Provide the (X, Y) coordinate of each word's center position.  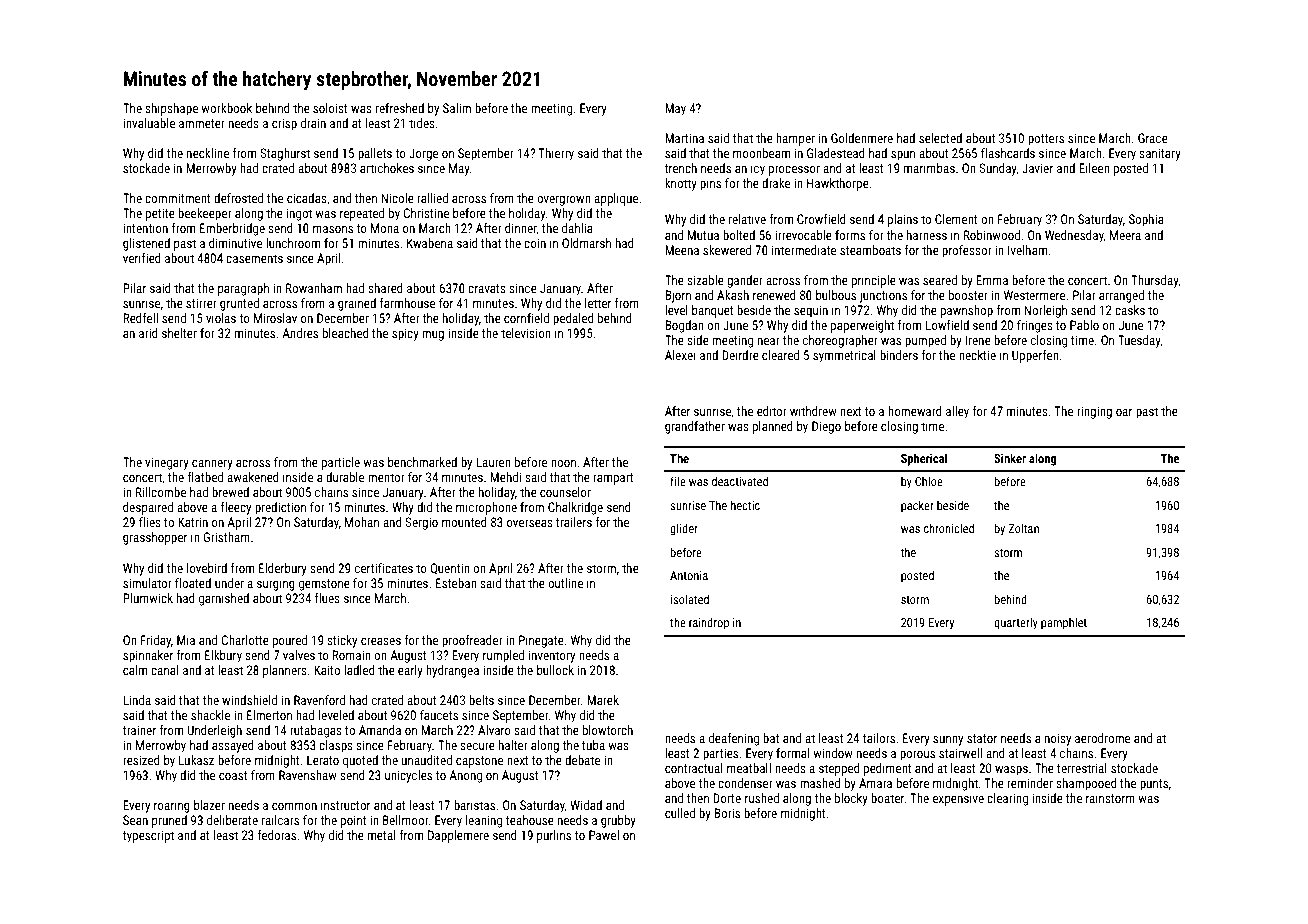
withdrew (813, 411)
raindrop (709, 623)
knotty (681, 184)
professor (967, 251)
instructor (345, 805)
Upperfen (1035, 356)
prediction (280, 508)
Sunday (998, 169)
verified (142, 258)
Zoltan (1024, 528)
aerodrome (1102, 738)
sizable (705, 280)
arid (148, 333)
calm (135, 670)
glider (684, 529)
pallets (375, 154)
